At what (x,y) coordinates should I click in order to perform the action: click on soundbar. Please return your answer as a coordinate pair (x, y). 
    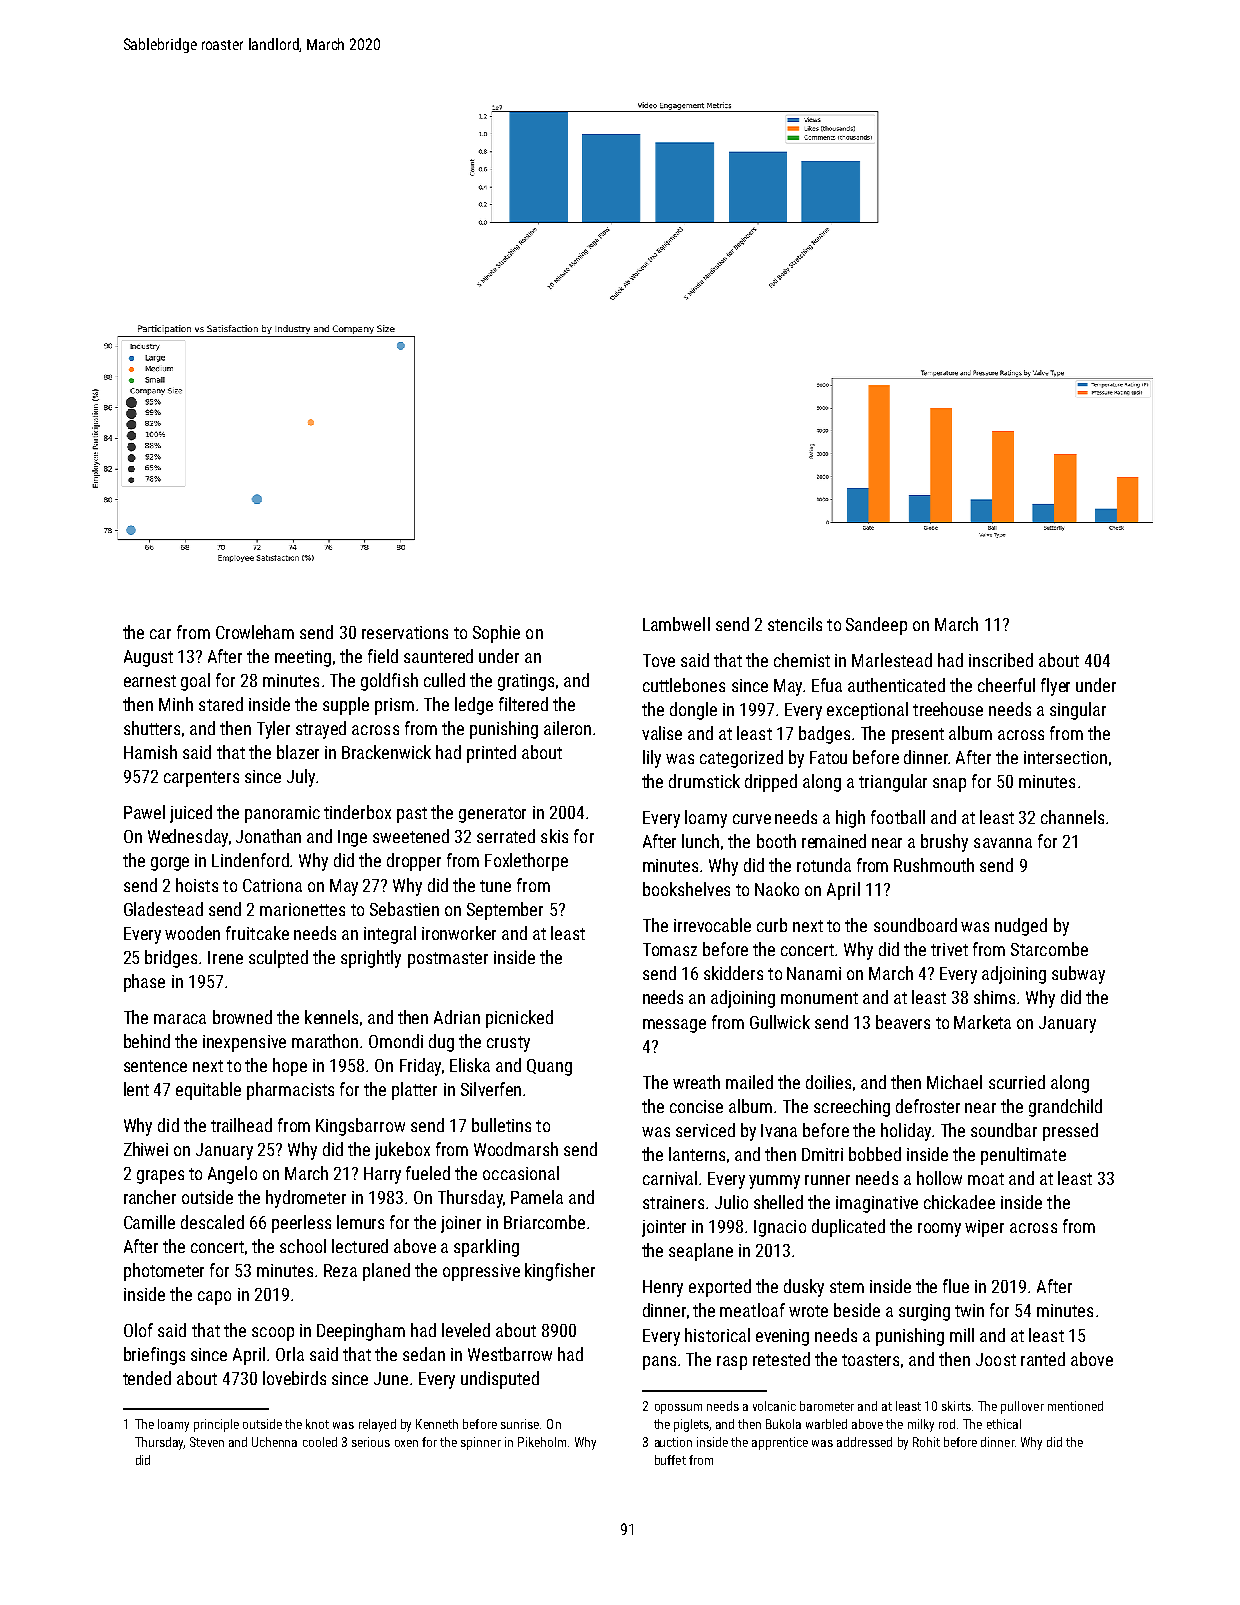
    Looking at the image, I should click on (1004, 1130).
